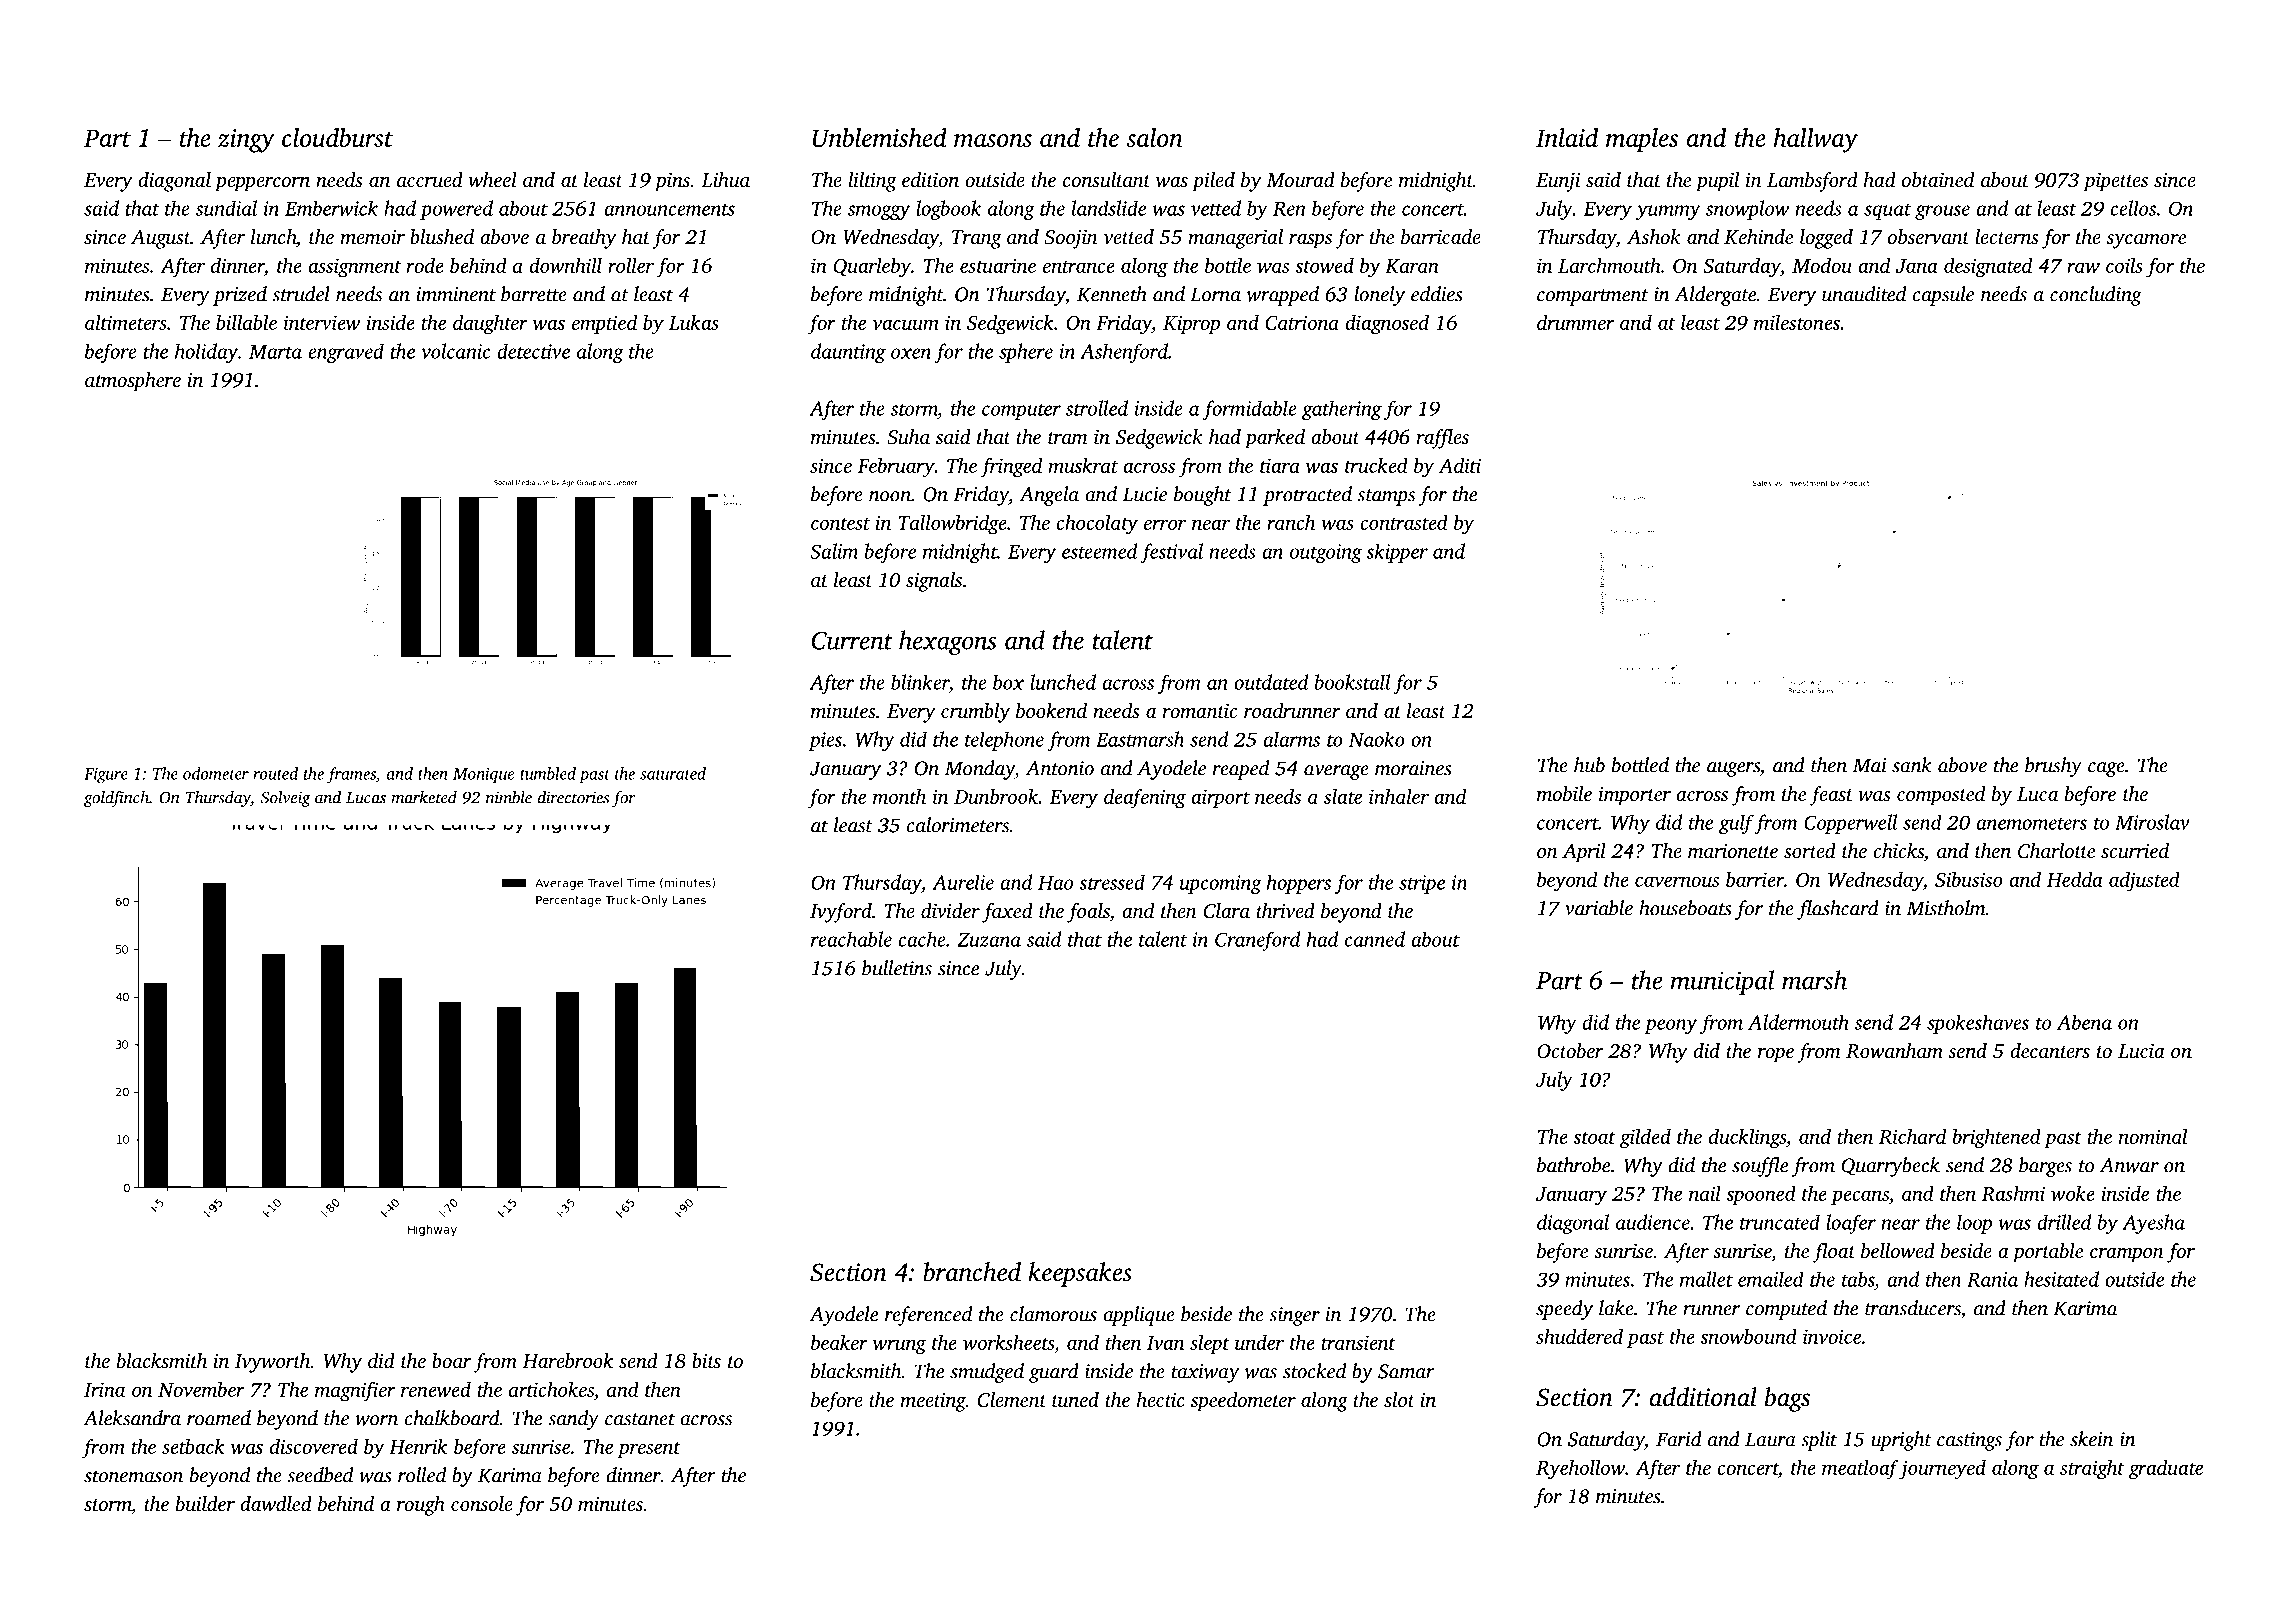 The width and height of the screenshot is (2292, 1620). What do you see at coordinates (1860, 1470) in the screenshot?
I see `meatloaf` at bounding box center [1860, 1470].
